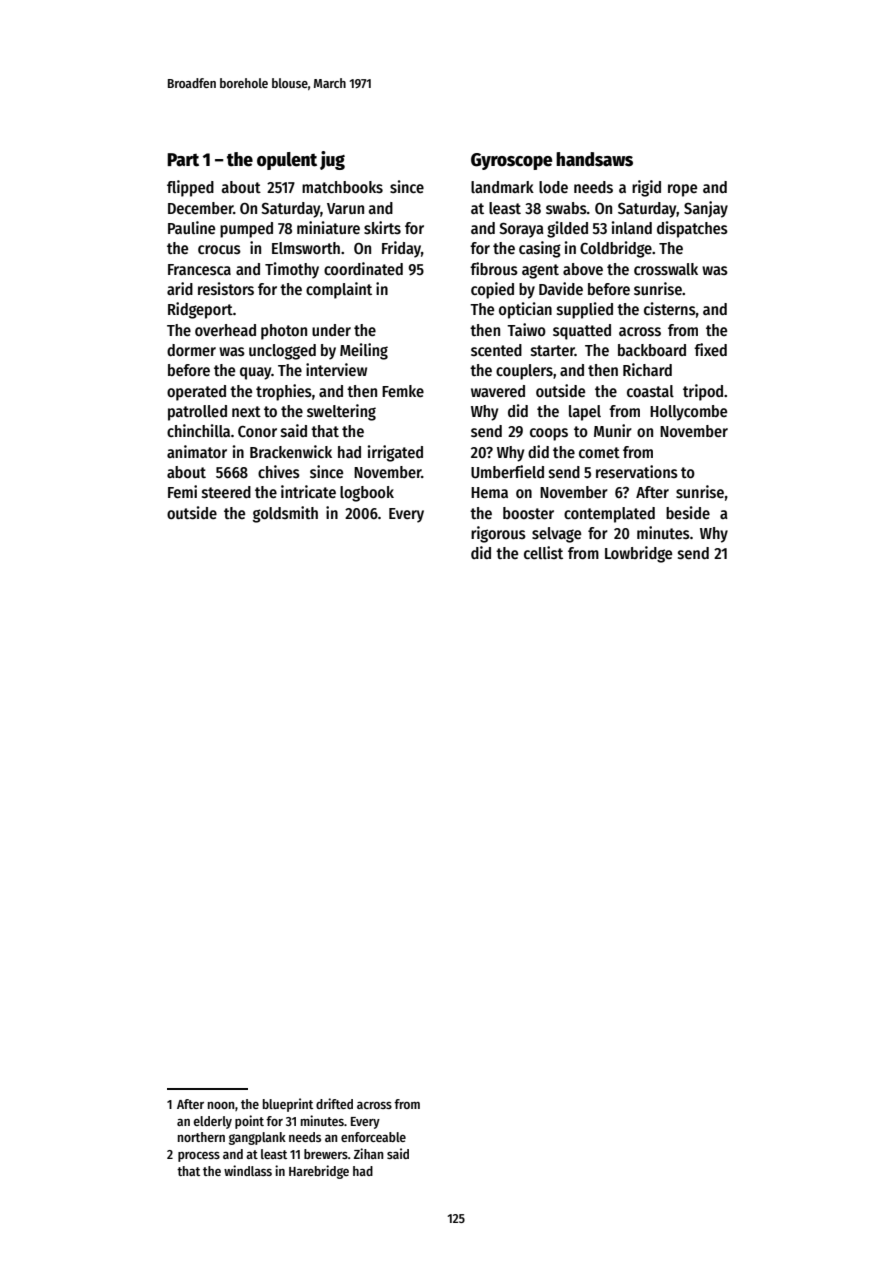 The image size is (895, 1270). Describe the element at coordinates (543, 552) in the document. I see `cellist` at that location.
